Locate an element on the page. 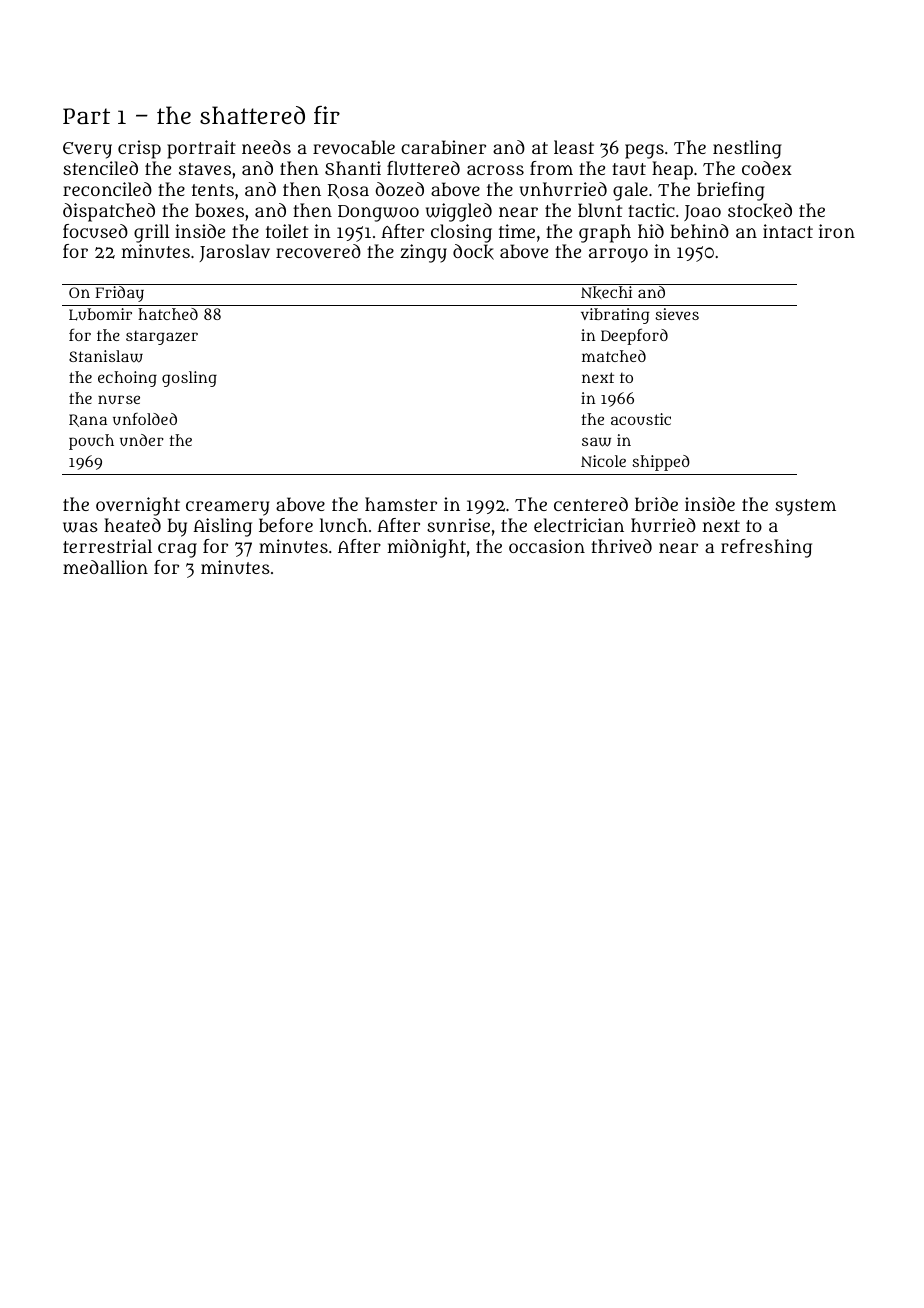 This document has height=1308, width=924. nestling is located at coordinates (747, 149).
